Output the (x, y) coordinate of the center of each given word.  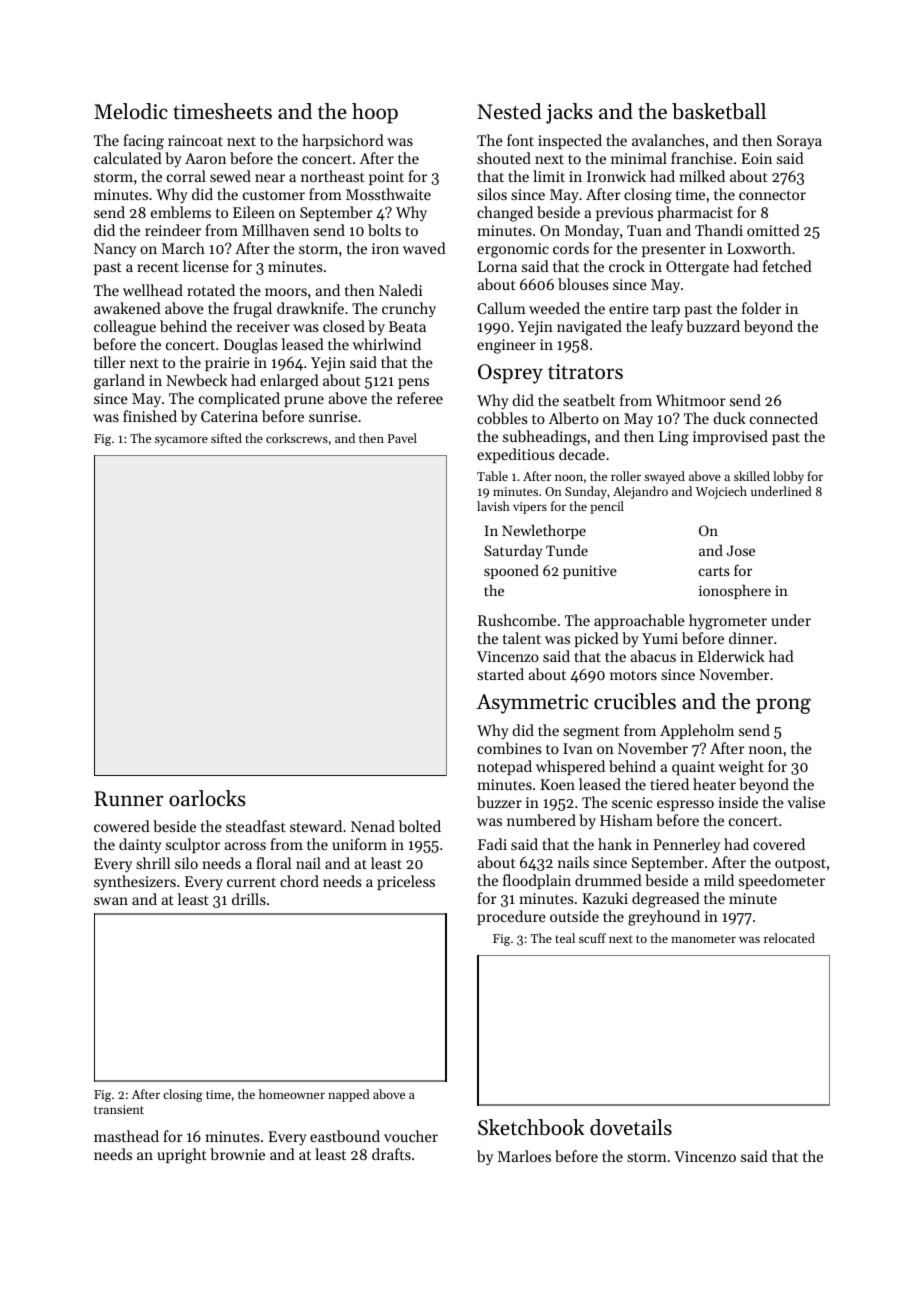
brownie (237, 1154)
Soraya (799, 142)
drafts (391, 1154)
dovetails (631, 1127)
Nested (510, 111)
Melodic (131, 111)
